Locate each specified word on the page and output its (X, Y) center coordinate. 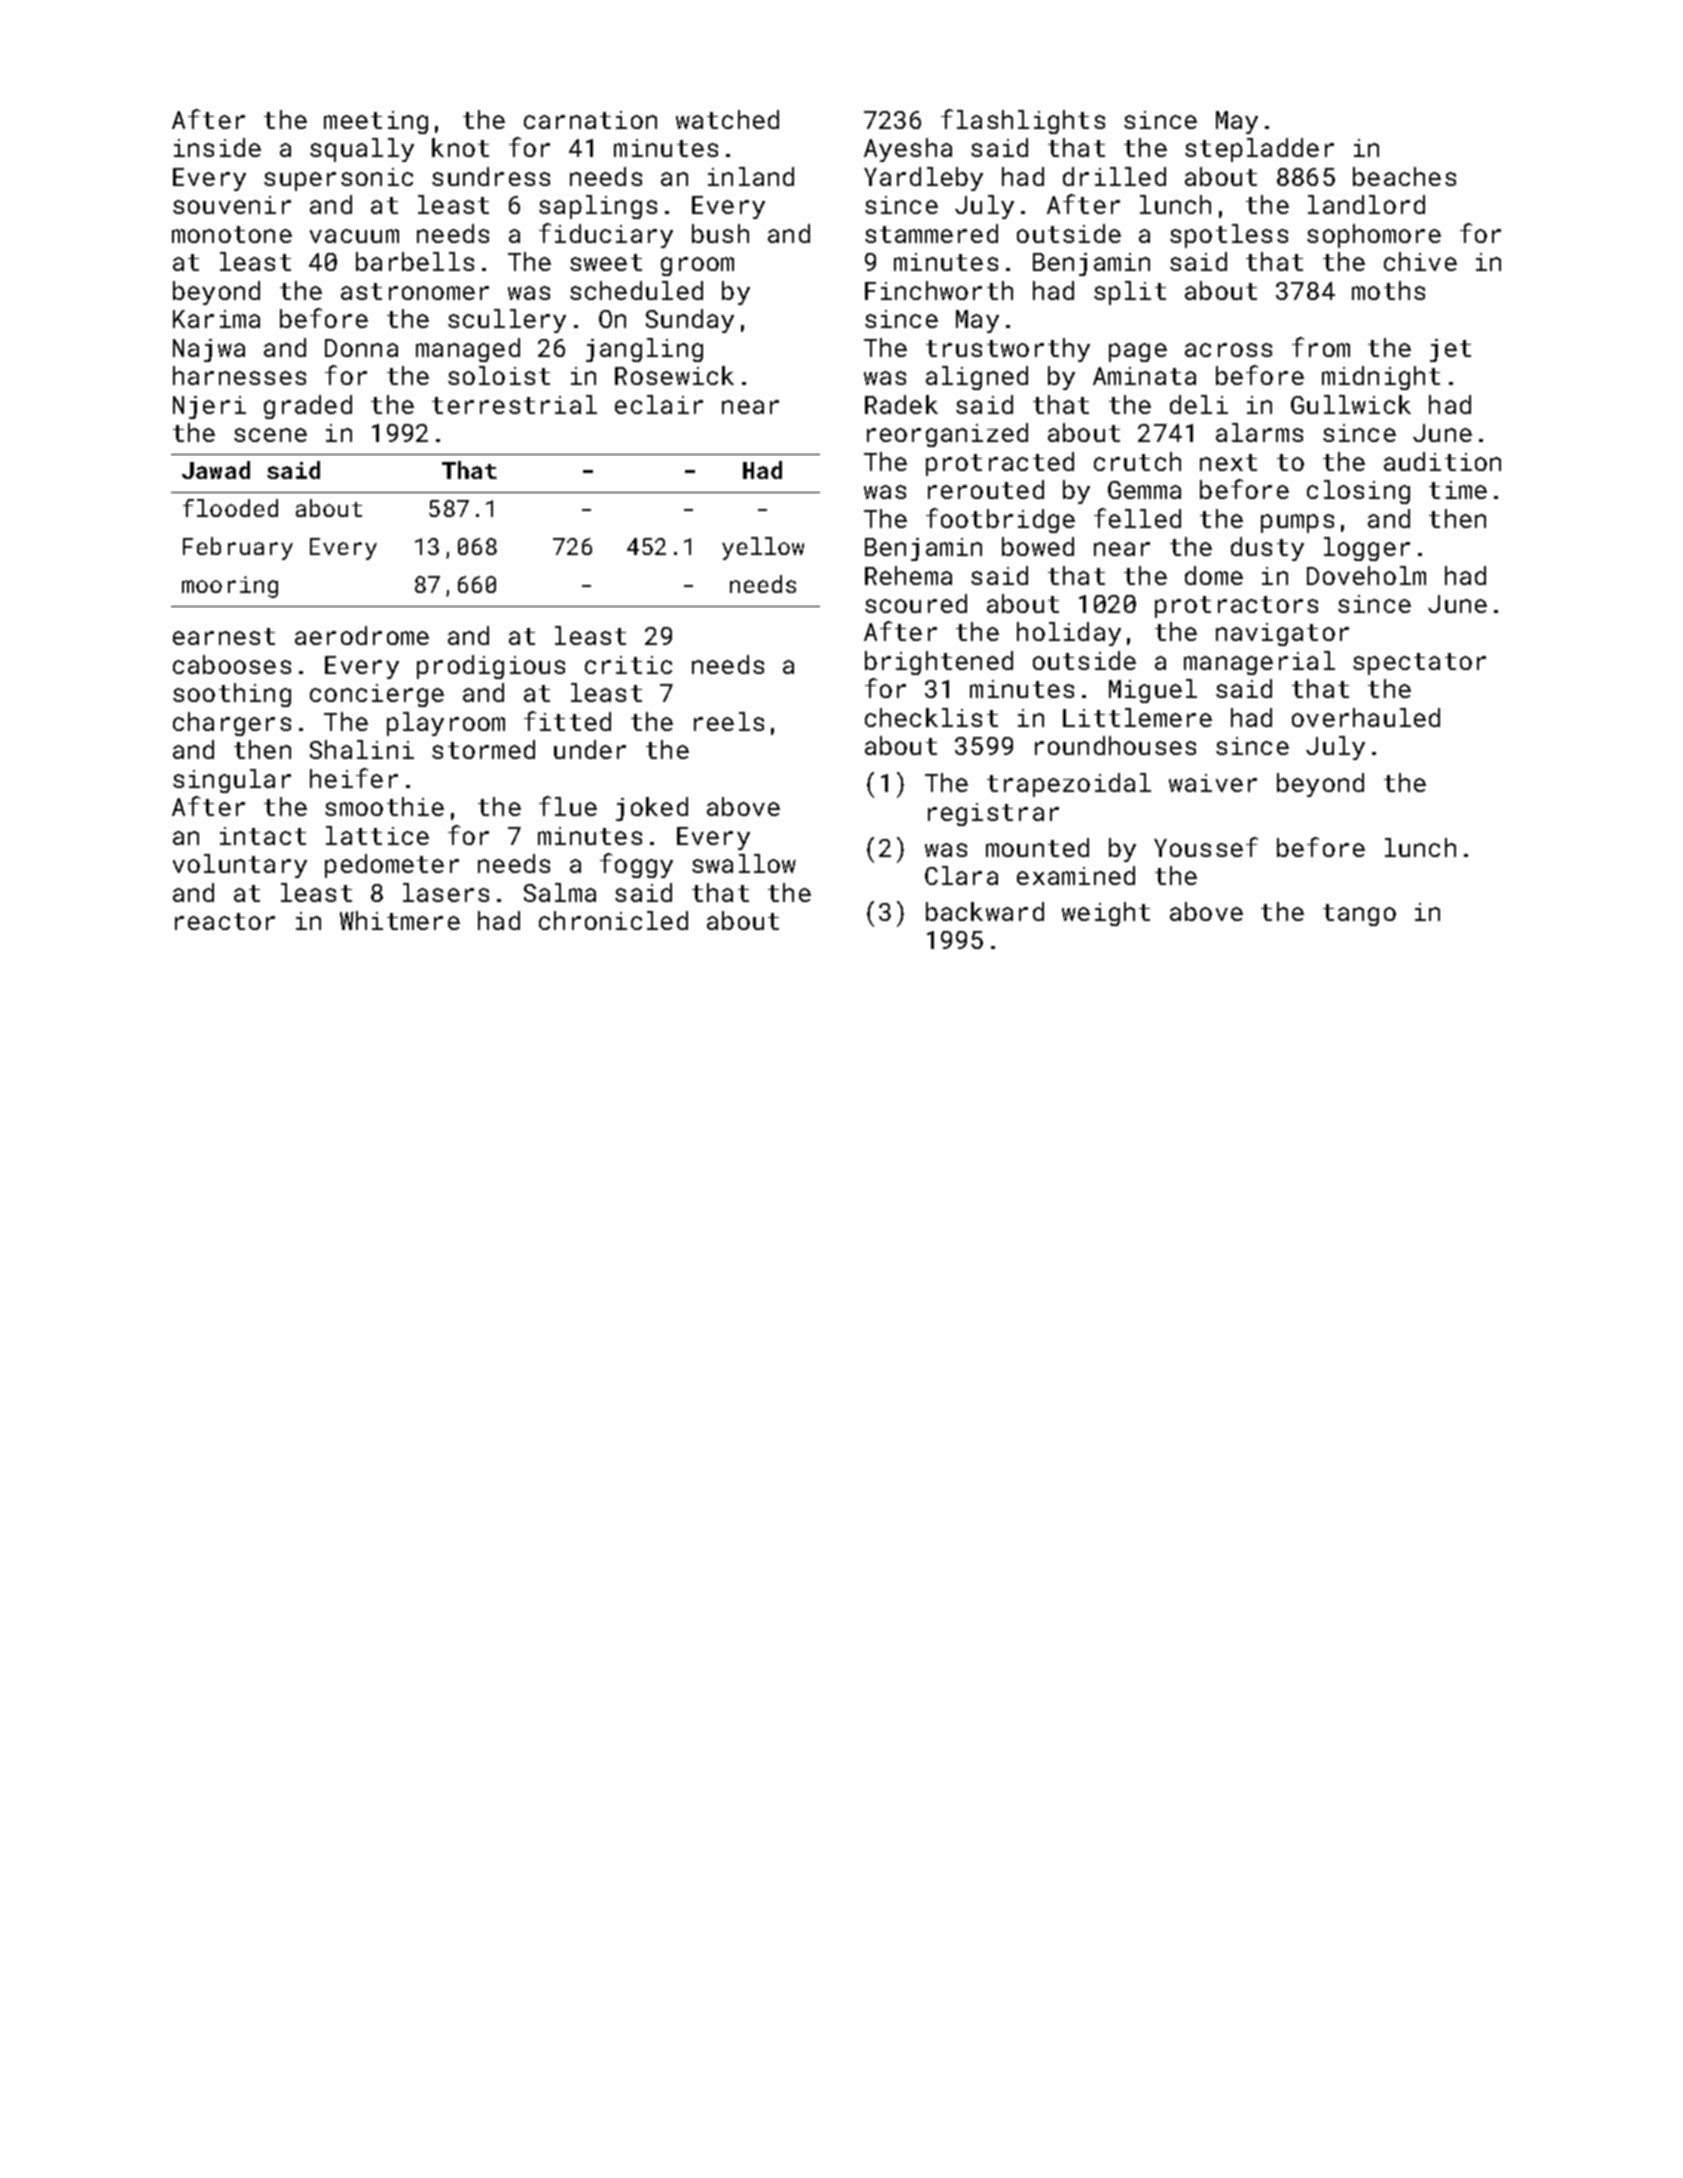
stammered (931, 233)
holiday (1069, 634)
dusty (1267, 549)
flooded (230, 508)
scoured (916, 603)
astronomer (415, 291)
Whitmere (400, 920)
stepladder (1259, 150)
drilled (1114, 176)
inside (217, 147)
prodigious (491, 667)
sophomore (1374, 236)
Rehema (908, 575)
